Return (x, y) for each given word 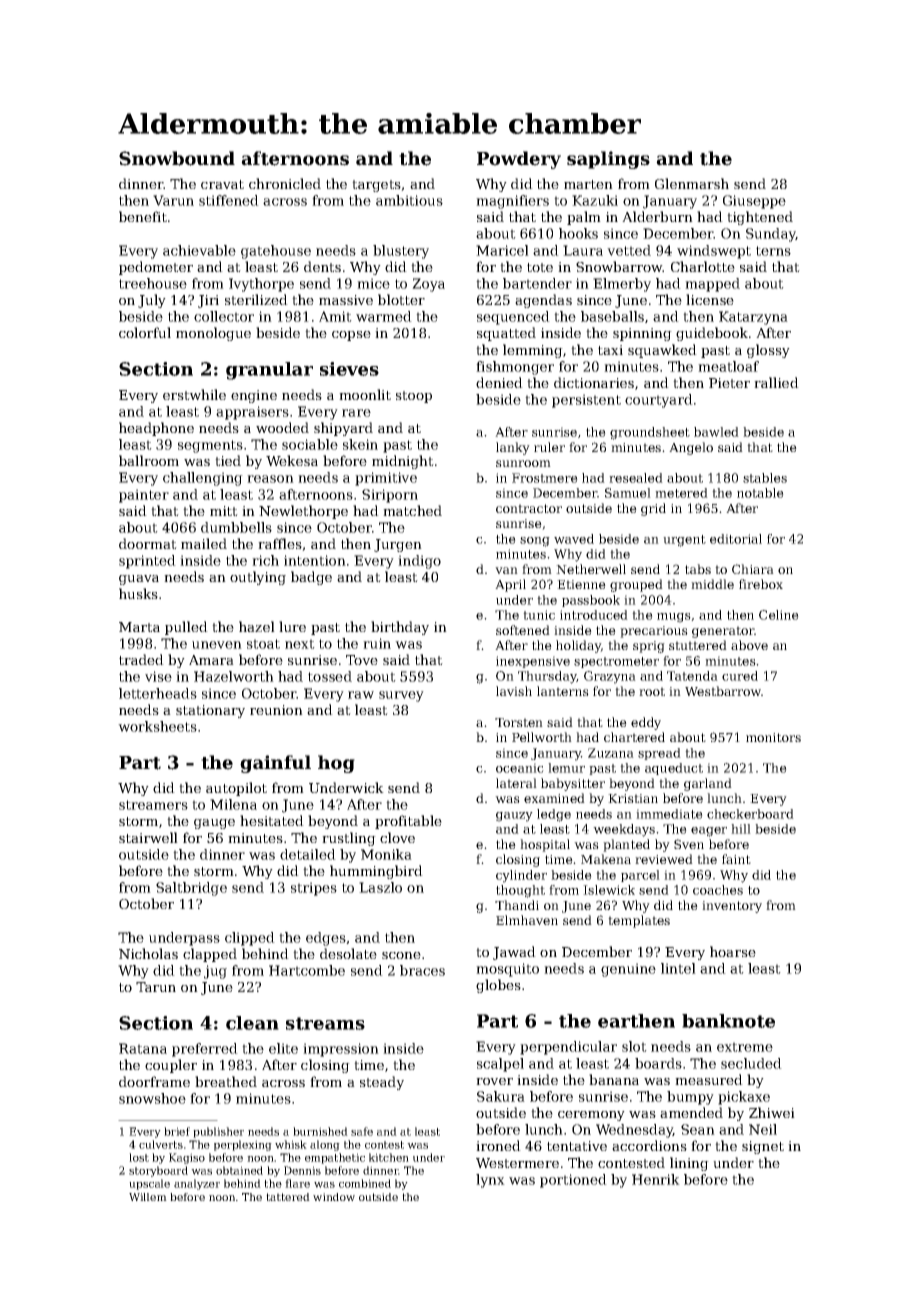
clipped (250, 939)
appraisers (252, 413)
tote (540, 267)
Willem (148, 1197)
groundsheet (650, 433)
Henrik (656, 1179)
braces (422, 970)
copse (351, 336)
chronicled (285, 183)
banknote (728, 1021)
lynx (490, 1181)
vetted (629, 250)
